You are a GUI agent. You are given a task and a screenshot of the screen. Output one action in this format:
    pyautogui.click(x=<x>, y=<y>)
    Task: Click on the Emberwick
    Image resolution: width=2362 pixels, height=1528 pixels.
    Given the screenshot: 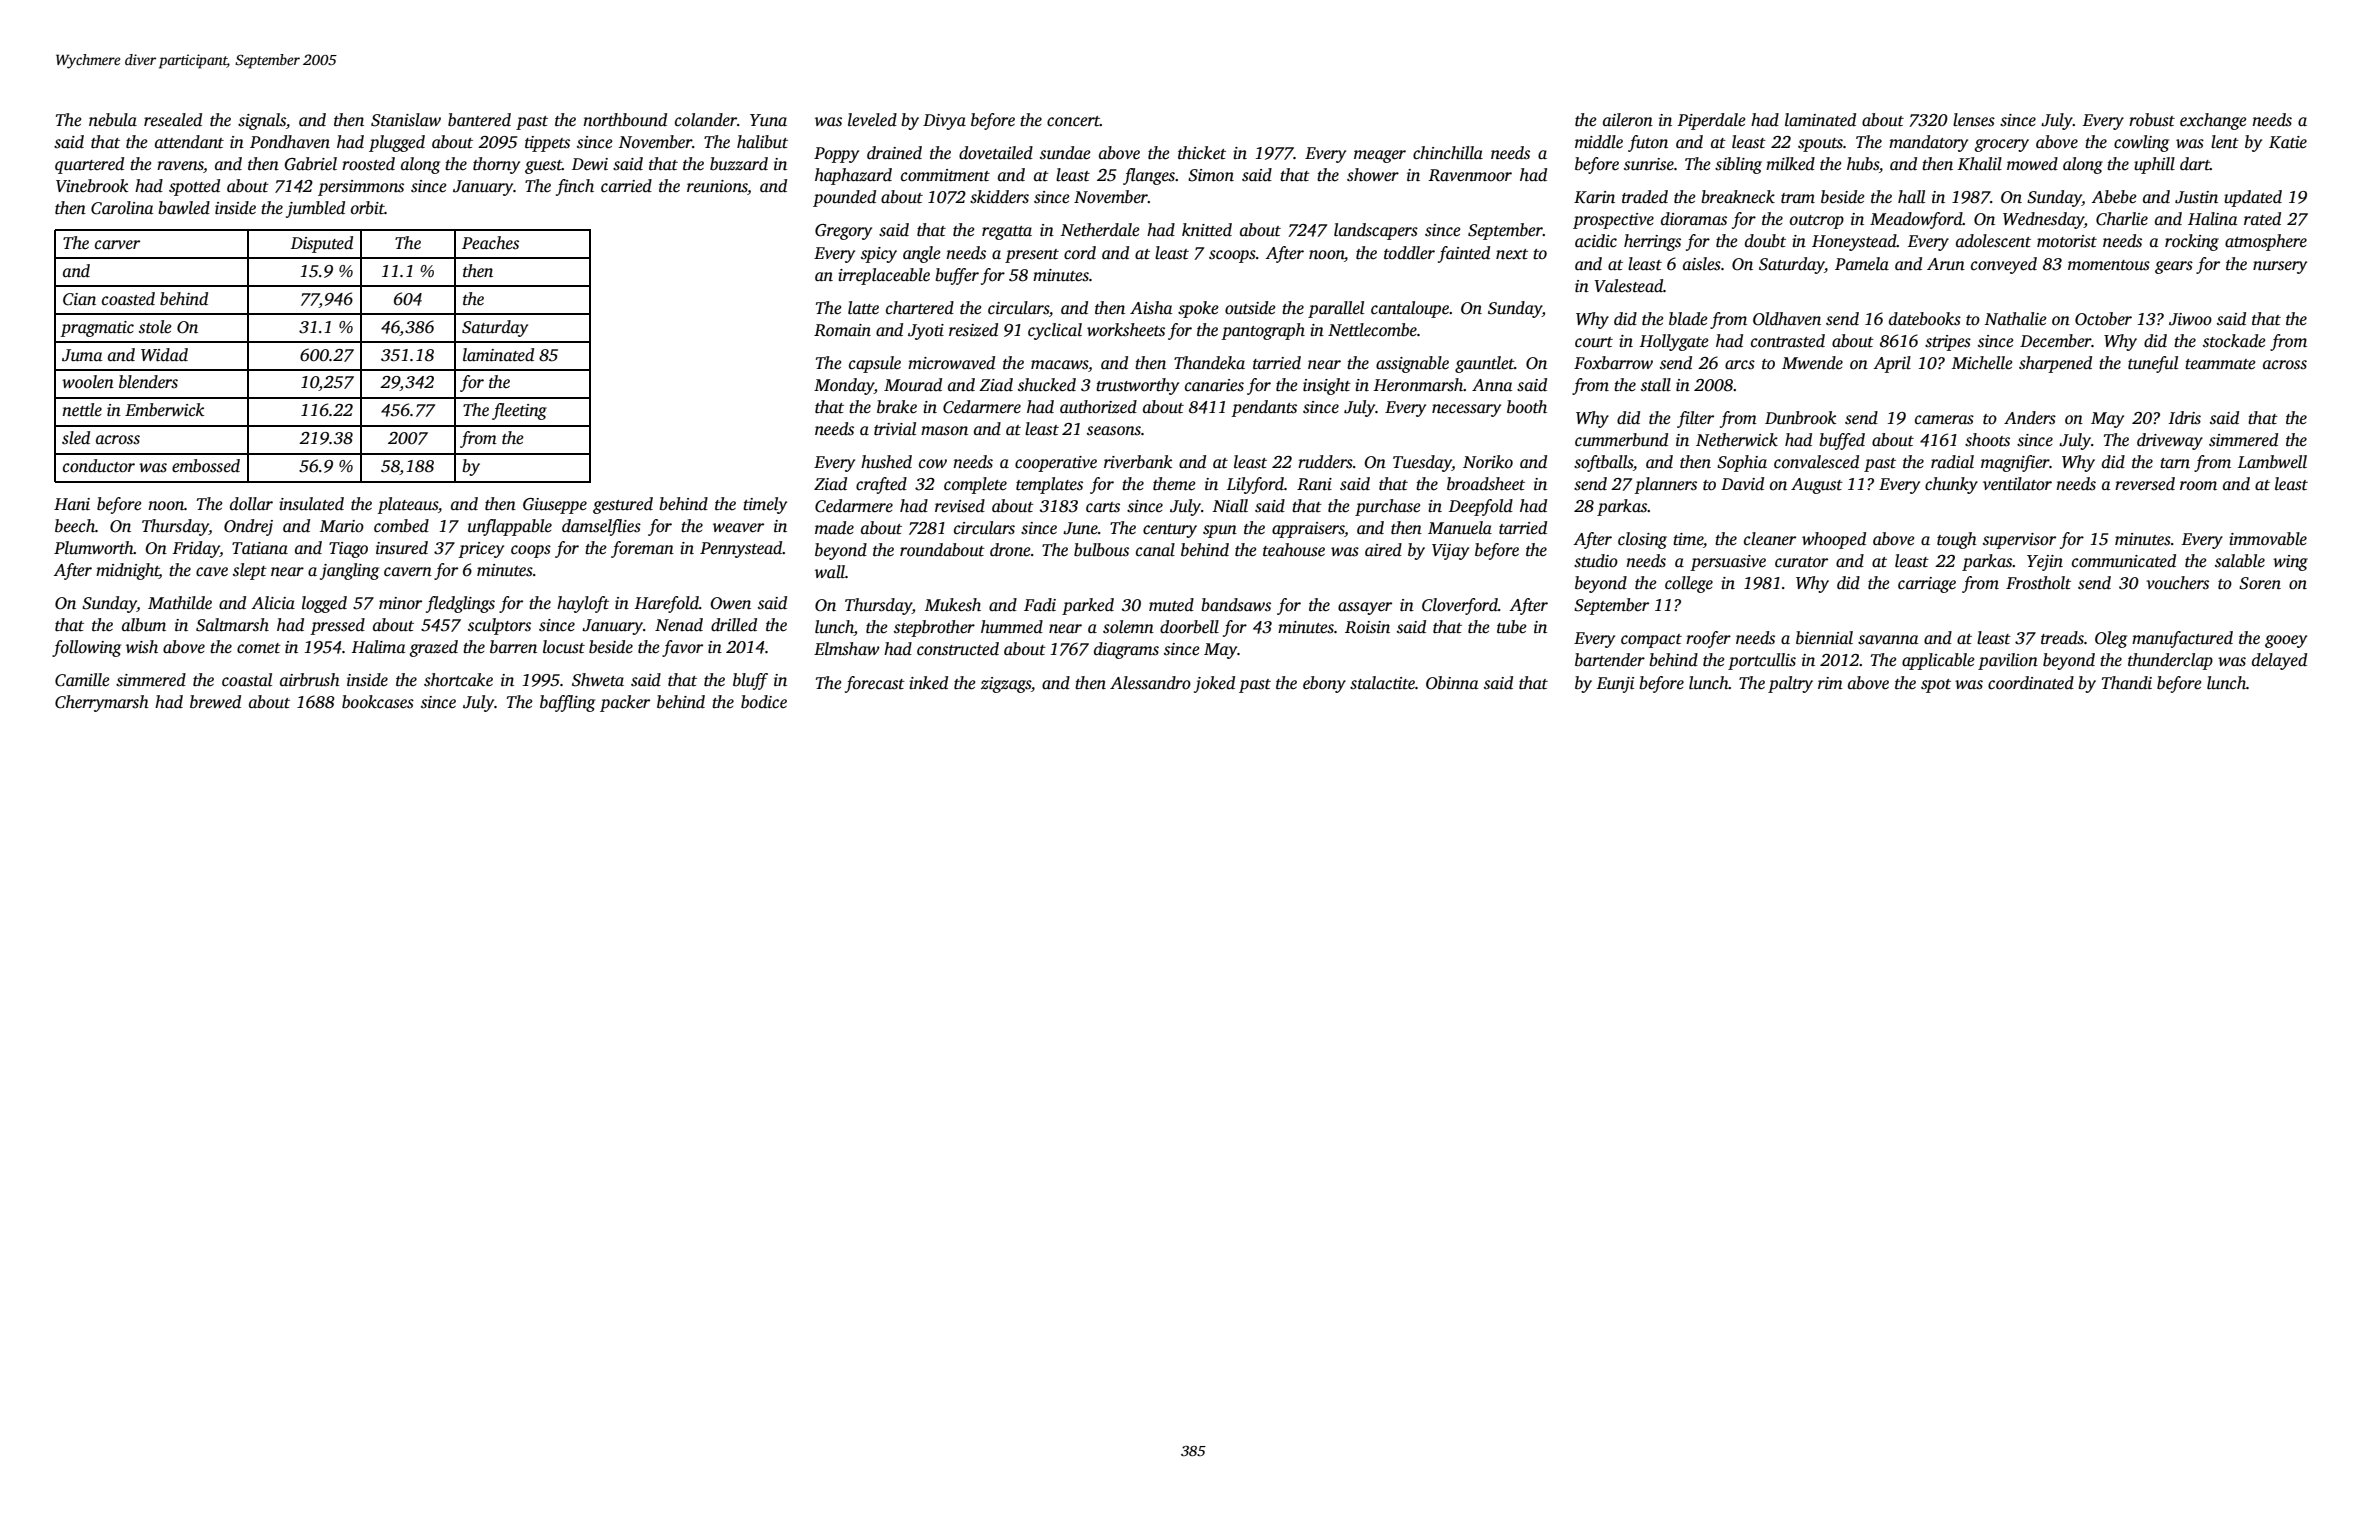 What is the action you would take?
    pyautogui.click(x=164, y=410)
